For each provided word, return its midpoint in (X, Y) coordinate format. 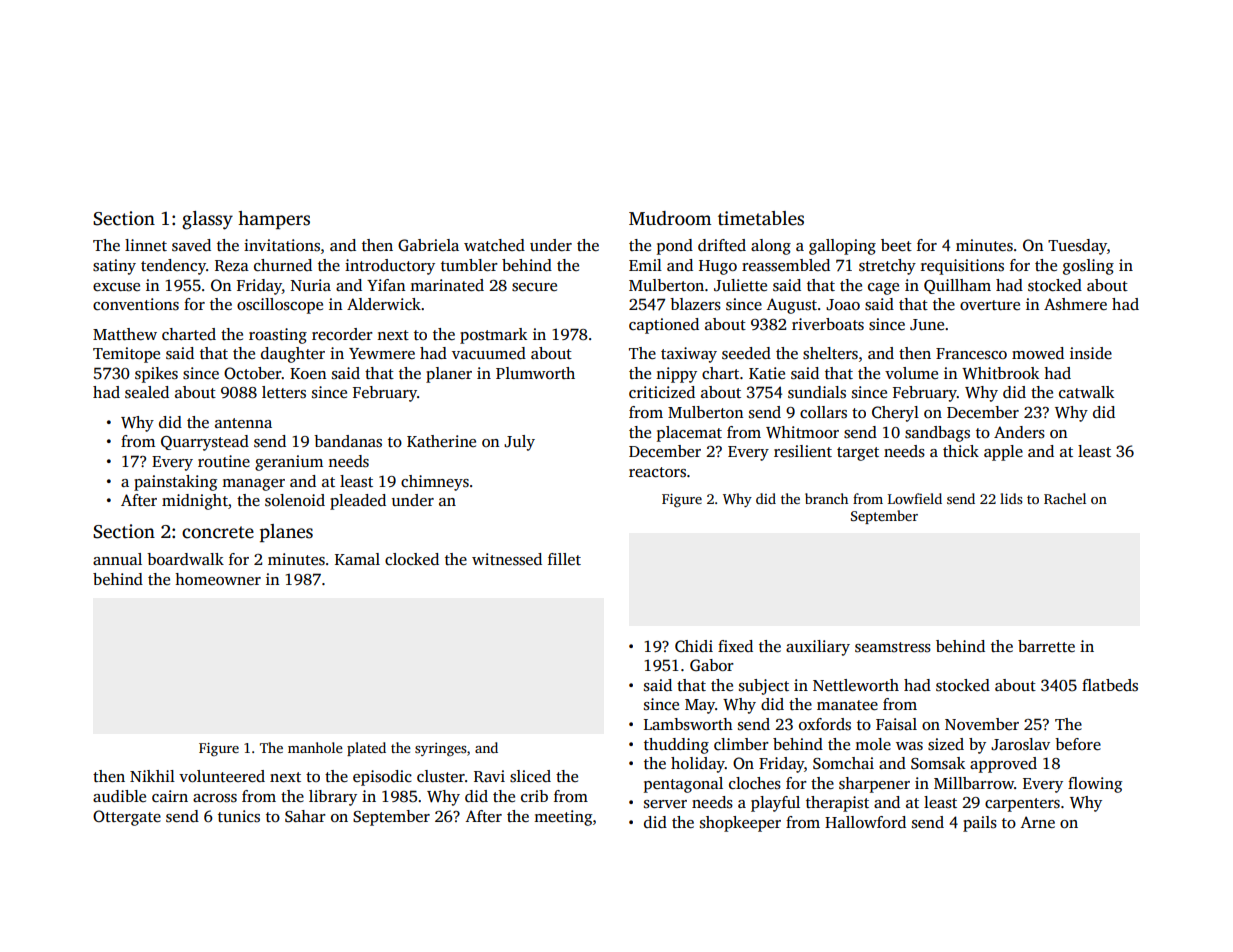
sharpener (874, 785)
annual (117, 559)
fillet (564, 559)
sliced (530, 776)
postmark (493, 336)
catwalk (1086, 392)
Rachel (1065, 498)
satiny (114, 267)
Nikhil (152, 776)
